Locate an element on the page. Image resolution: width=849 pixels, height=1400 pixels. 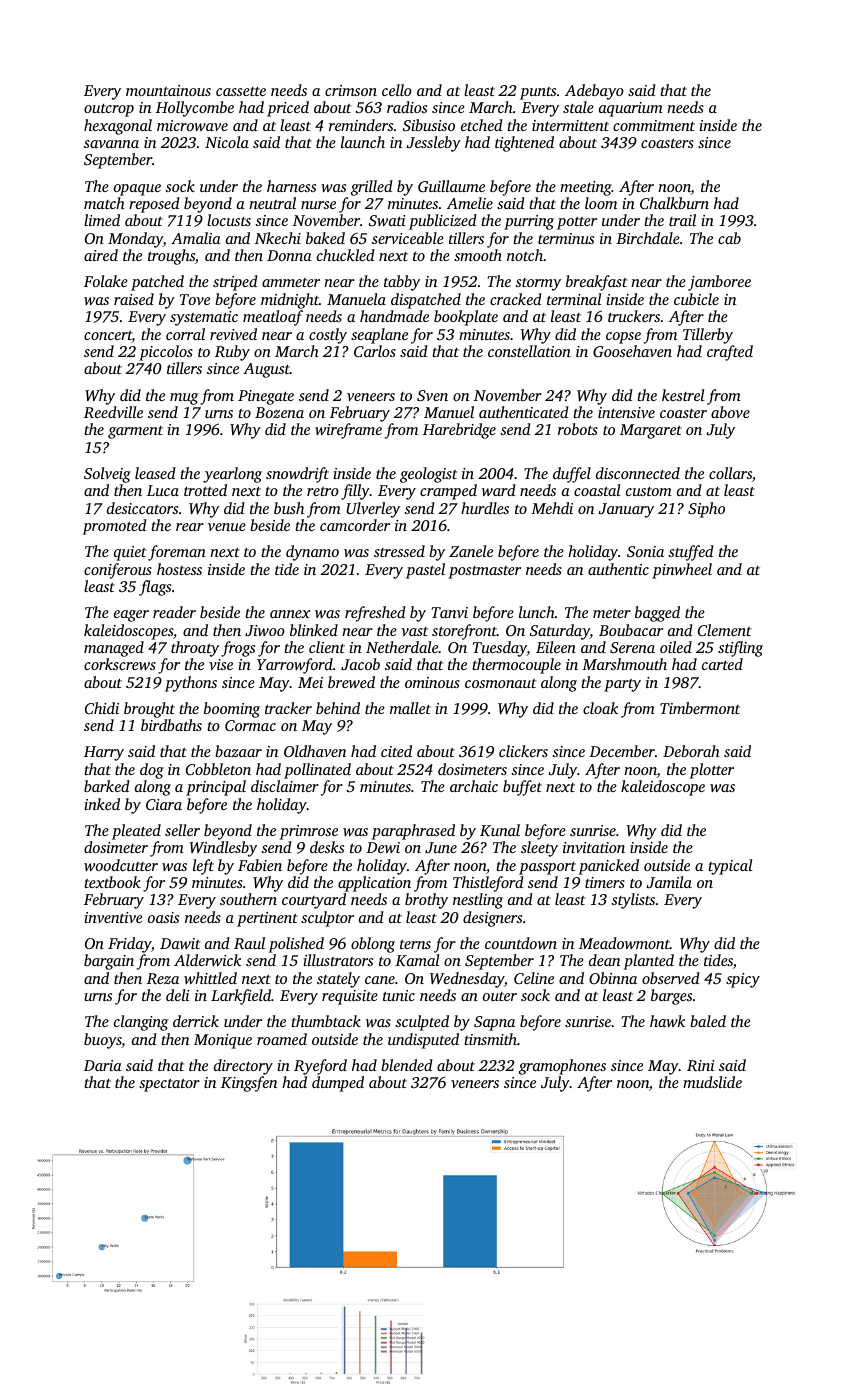
sculpted is located at coordinates (422, 1023).
